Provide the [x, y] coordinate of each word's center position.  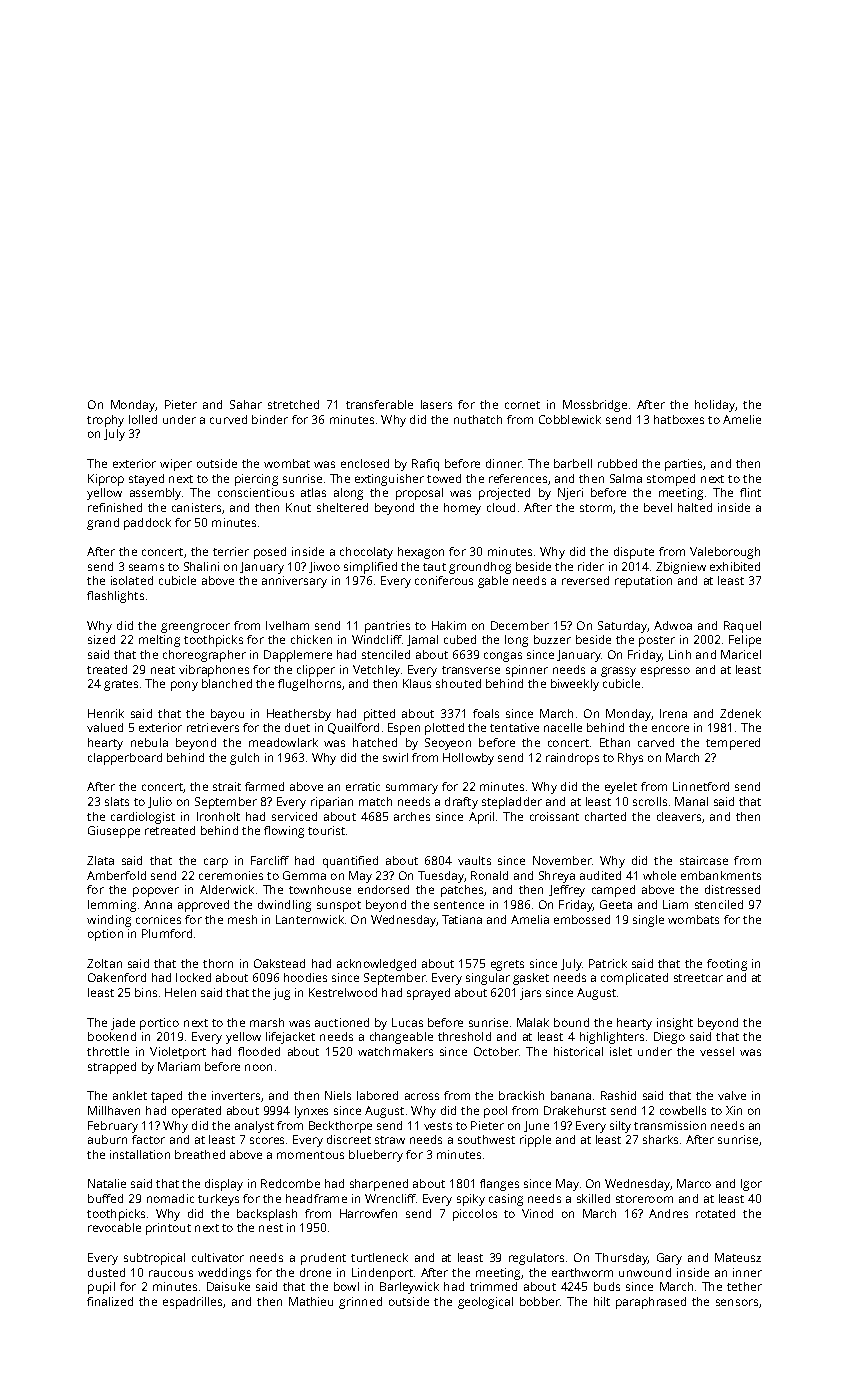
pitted [379, 715]
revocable [114, 1227]
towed [444, 478]
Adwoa [673, 625]
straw [390, 1140]
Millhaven [114, 1110]
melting [159, 641]
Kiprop [106, 480]
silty [620, 1127]
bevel [658, 507]
